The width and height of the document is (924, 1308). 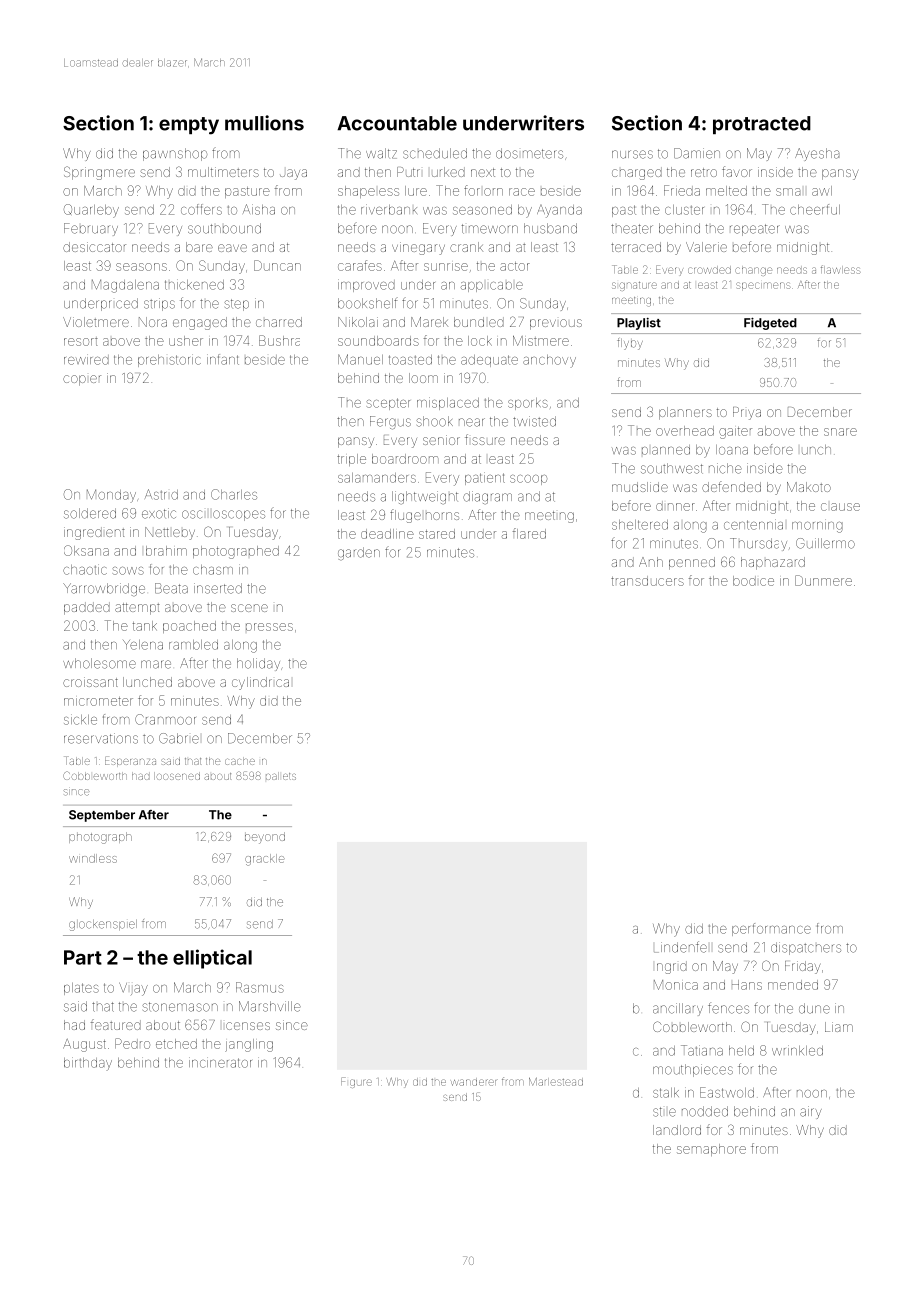 I want to click on Charles, so click(x=234, y=494).
